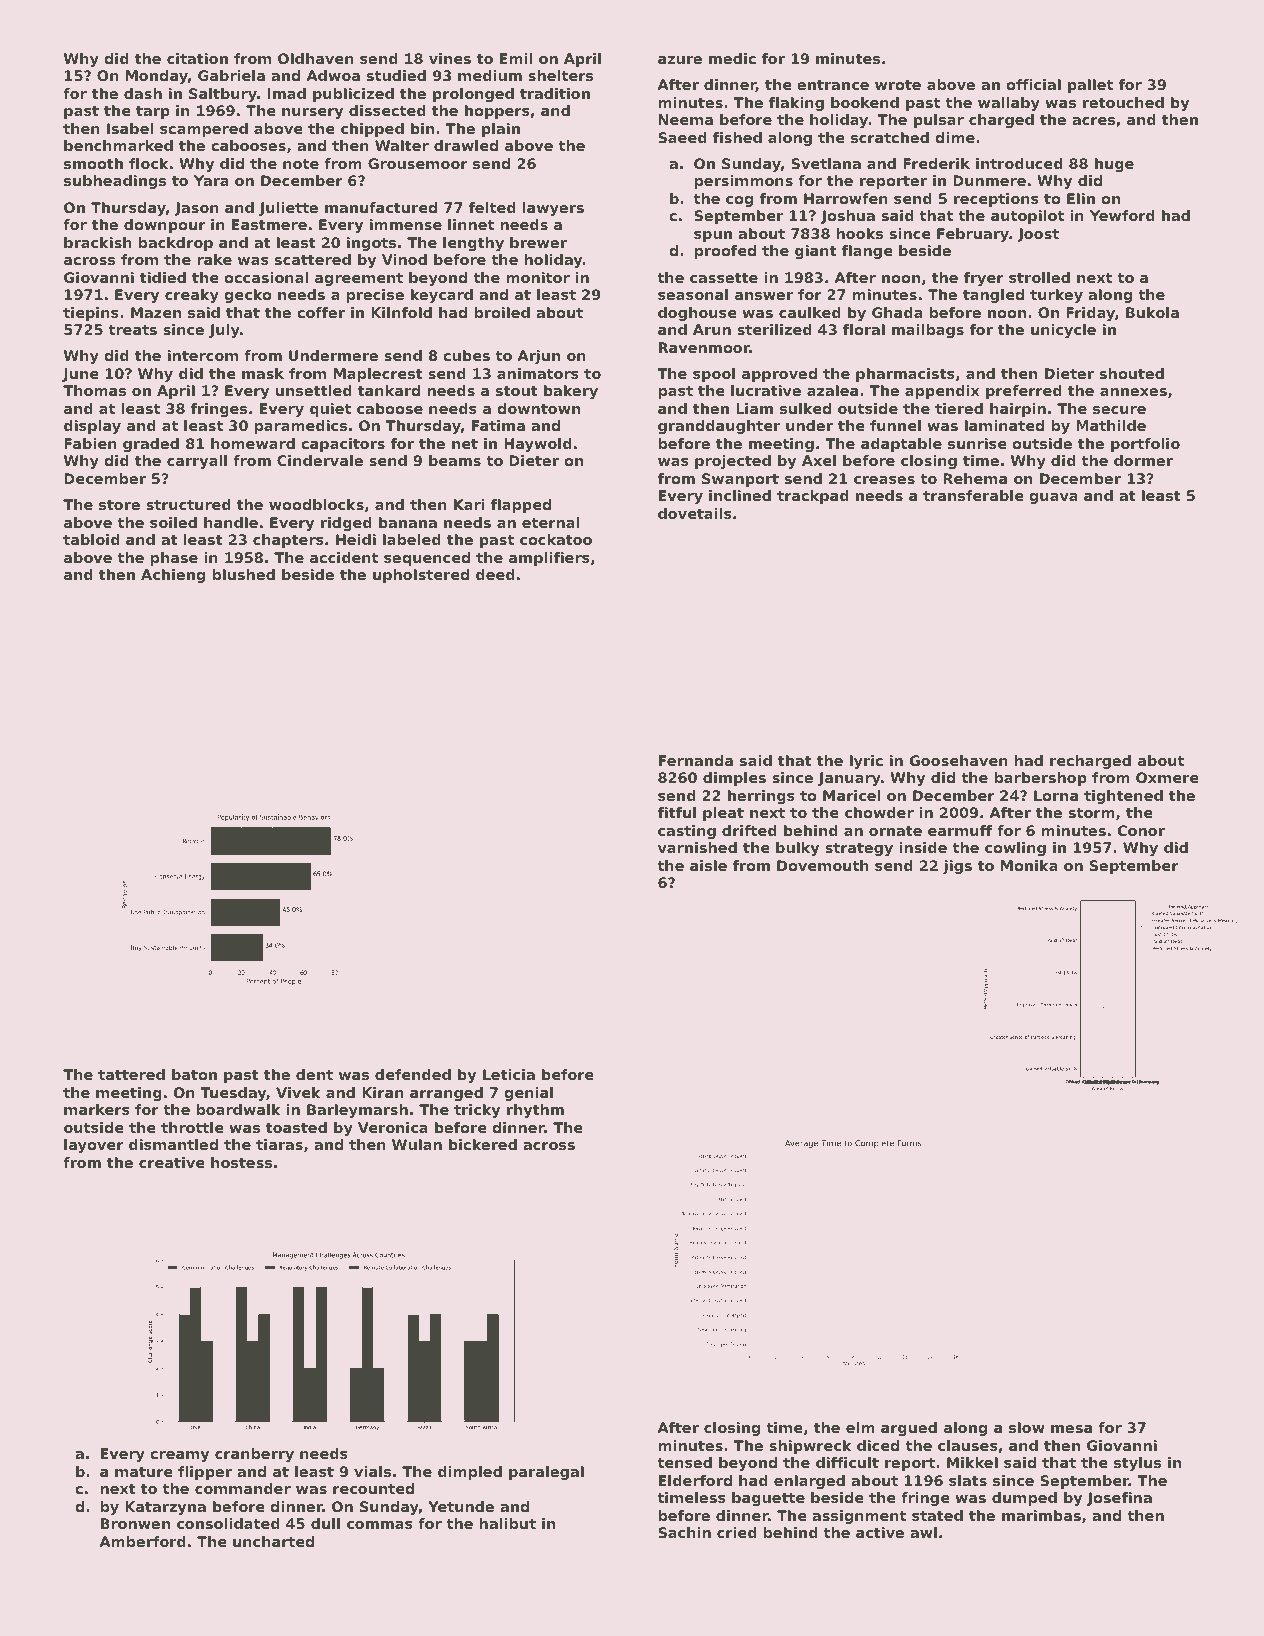 The width and height of the screenshot is (1264, 1636). Describe the element at coordinates (381, 207) in the screenshot. I see `manufactured` at that location.
